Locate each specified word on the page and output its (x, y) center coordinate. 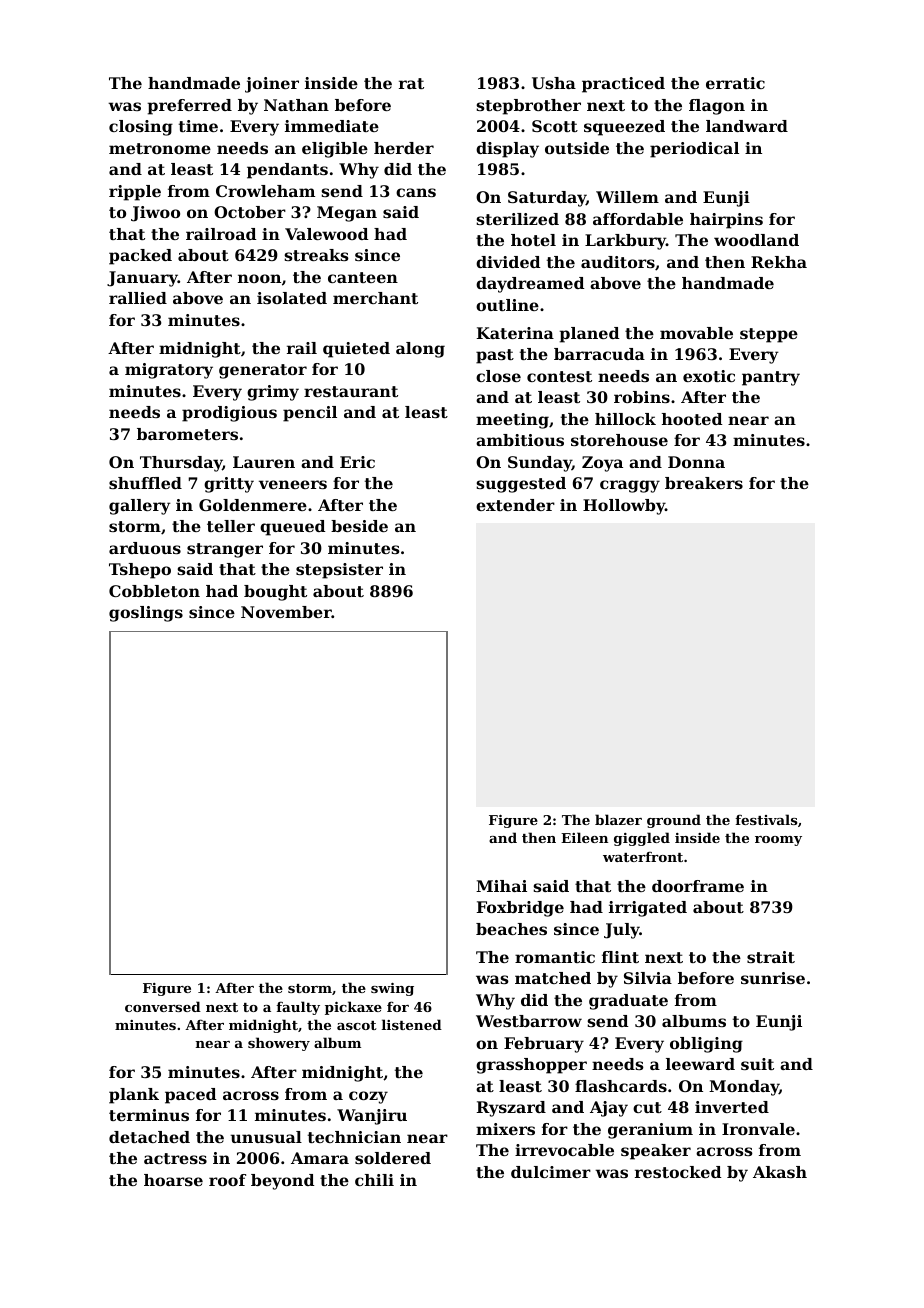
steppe (769, 335)
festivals (766, 819)
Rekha (779, 262)
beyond (282, 1182)
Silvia (648, 978)
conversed (163, 1006)
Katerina (515, 333)
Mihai (501, 886)
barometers (187, 434)
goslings (146, 614)
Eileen (584, 837)
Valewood (326, 234)
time (198, 126)
